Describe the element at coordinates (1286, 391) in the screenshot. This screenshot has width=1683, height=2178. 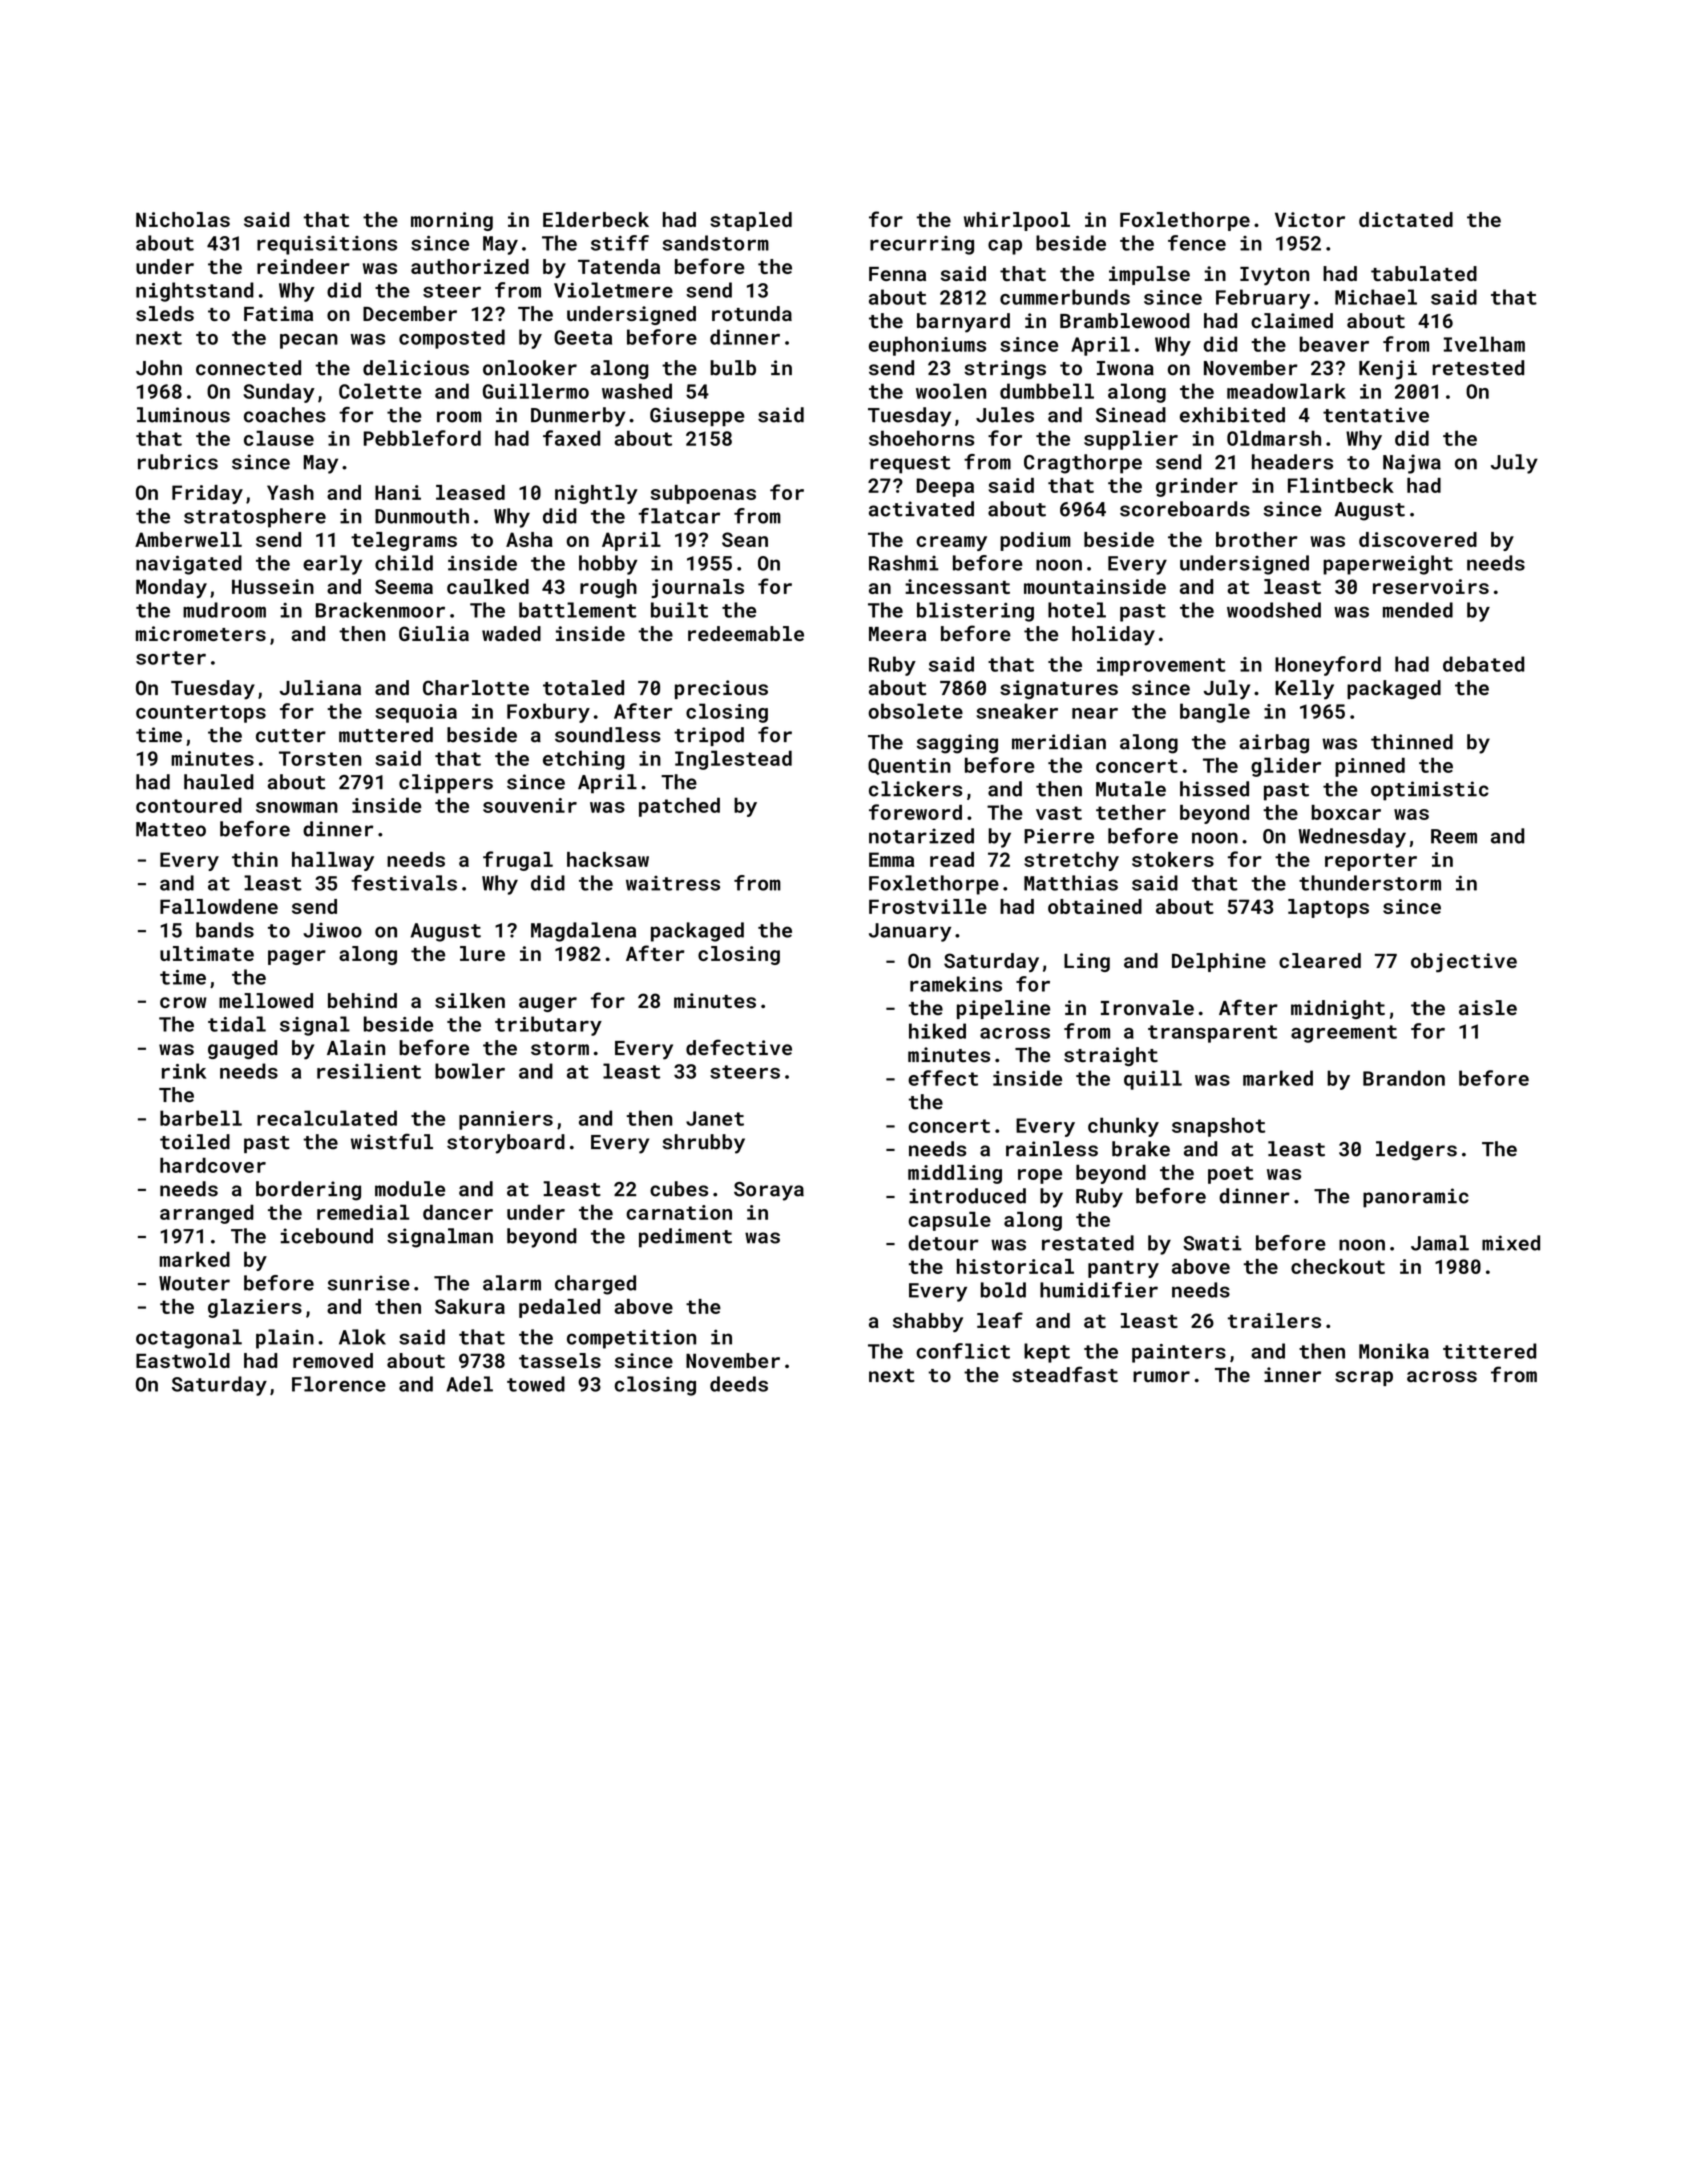
I see `meadowlark` at that location.
